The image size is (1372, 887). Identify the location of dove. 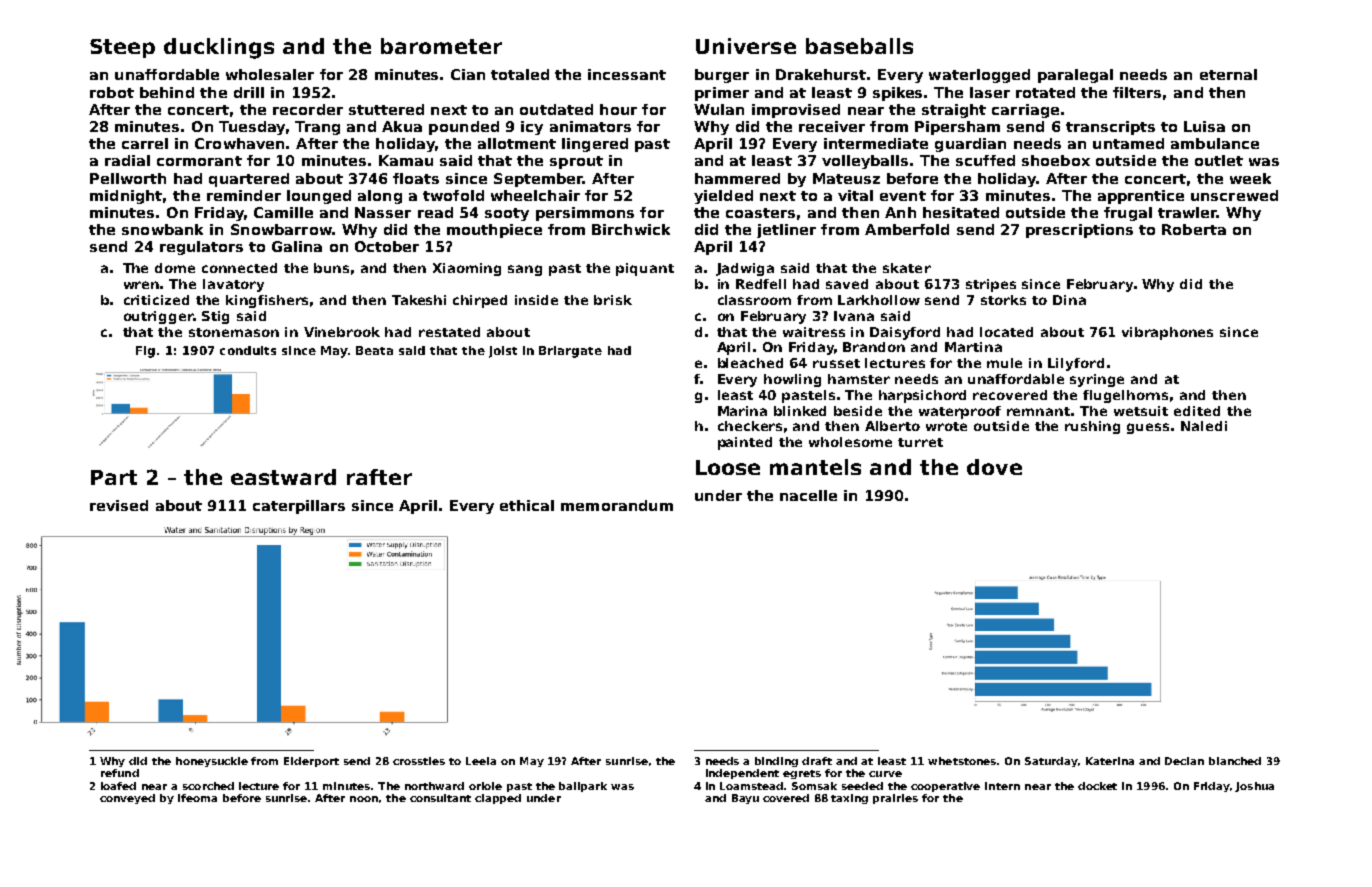
(994, 467).
